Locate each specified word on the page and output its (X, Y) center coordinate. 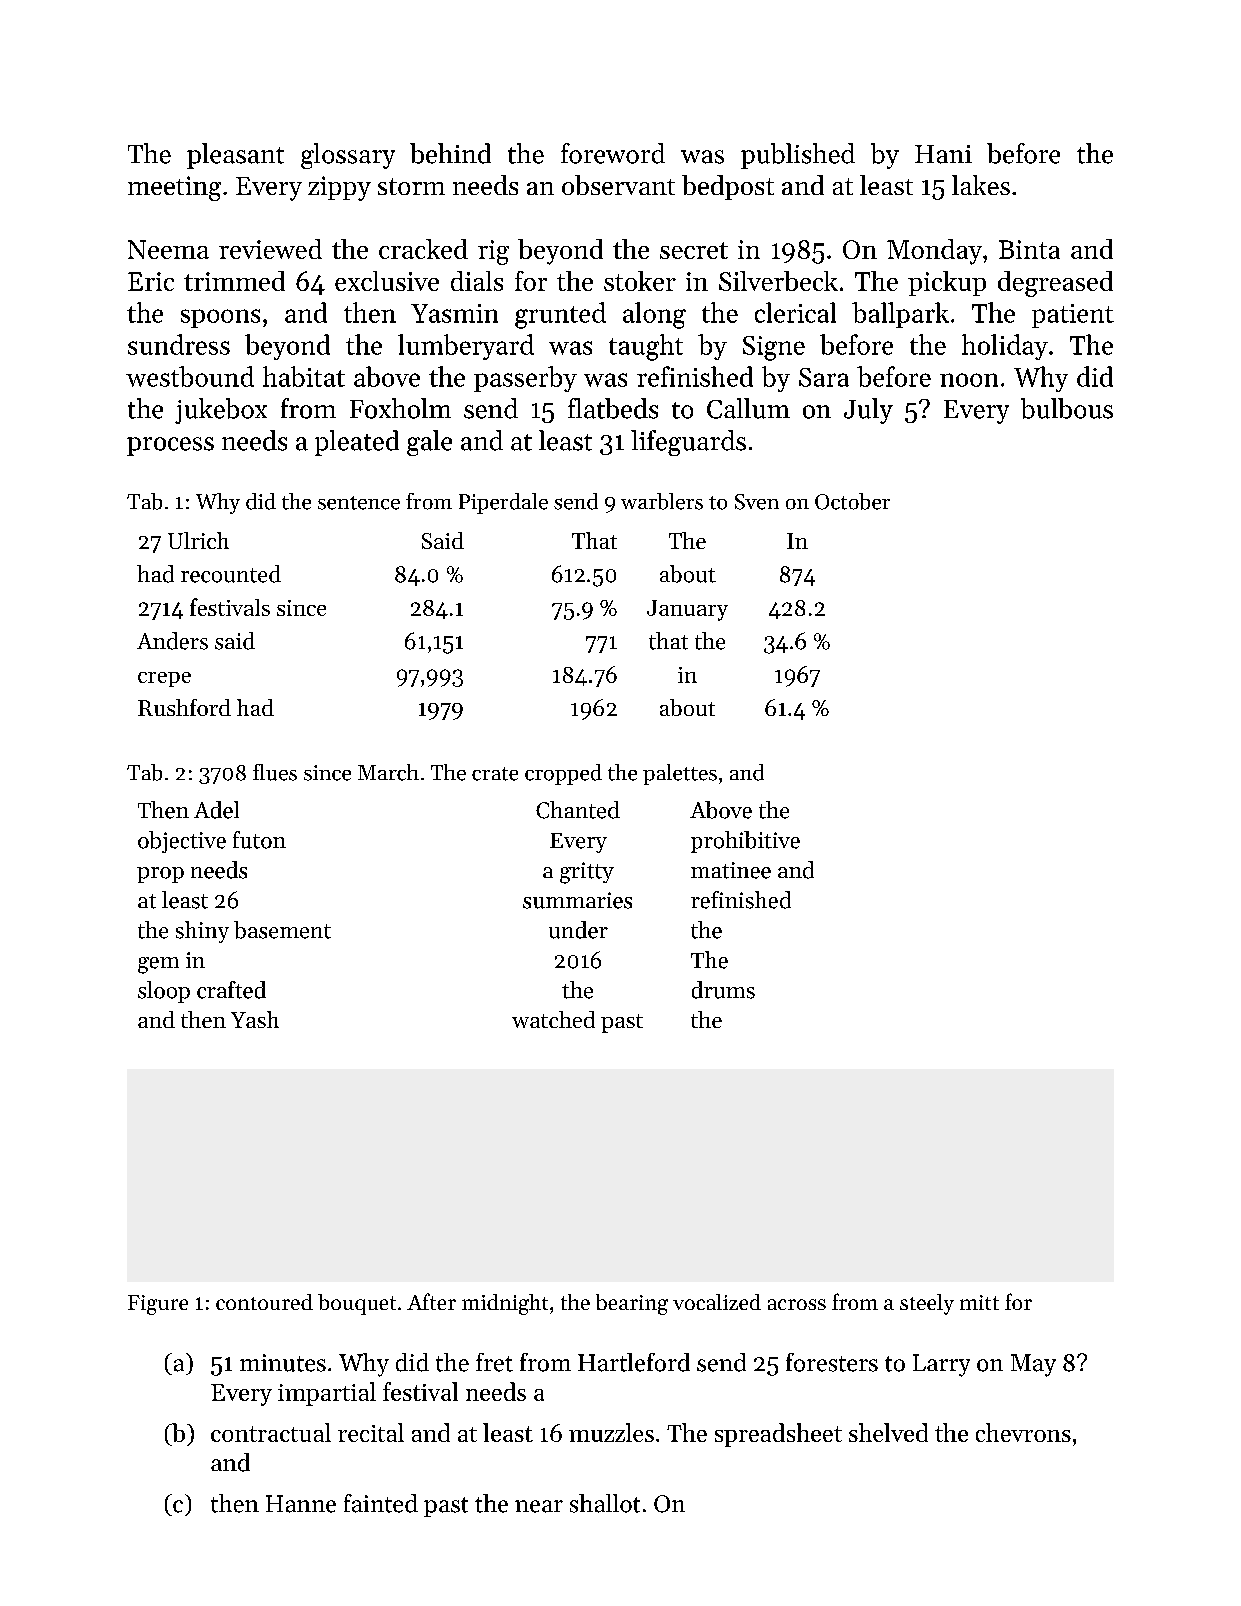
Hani (943, 154)
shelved (888, 1432)
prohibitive (745, 842)
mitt (979, 1302)
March (388, 772)
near (539, 1506)
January (687, 610)
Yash (255, 1019)
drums (723, 990)
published (798, 156)
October (852, 501)
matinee (731, 870)
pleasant (235, 156)
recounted (231, 574)
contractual (271, 1432)
